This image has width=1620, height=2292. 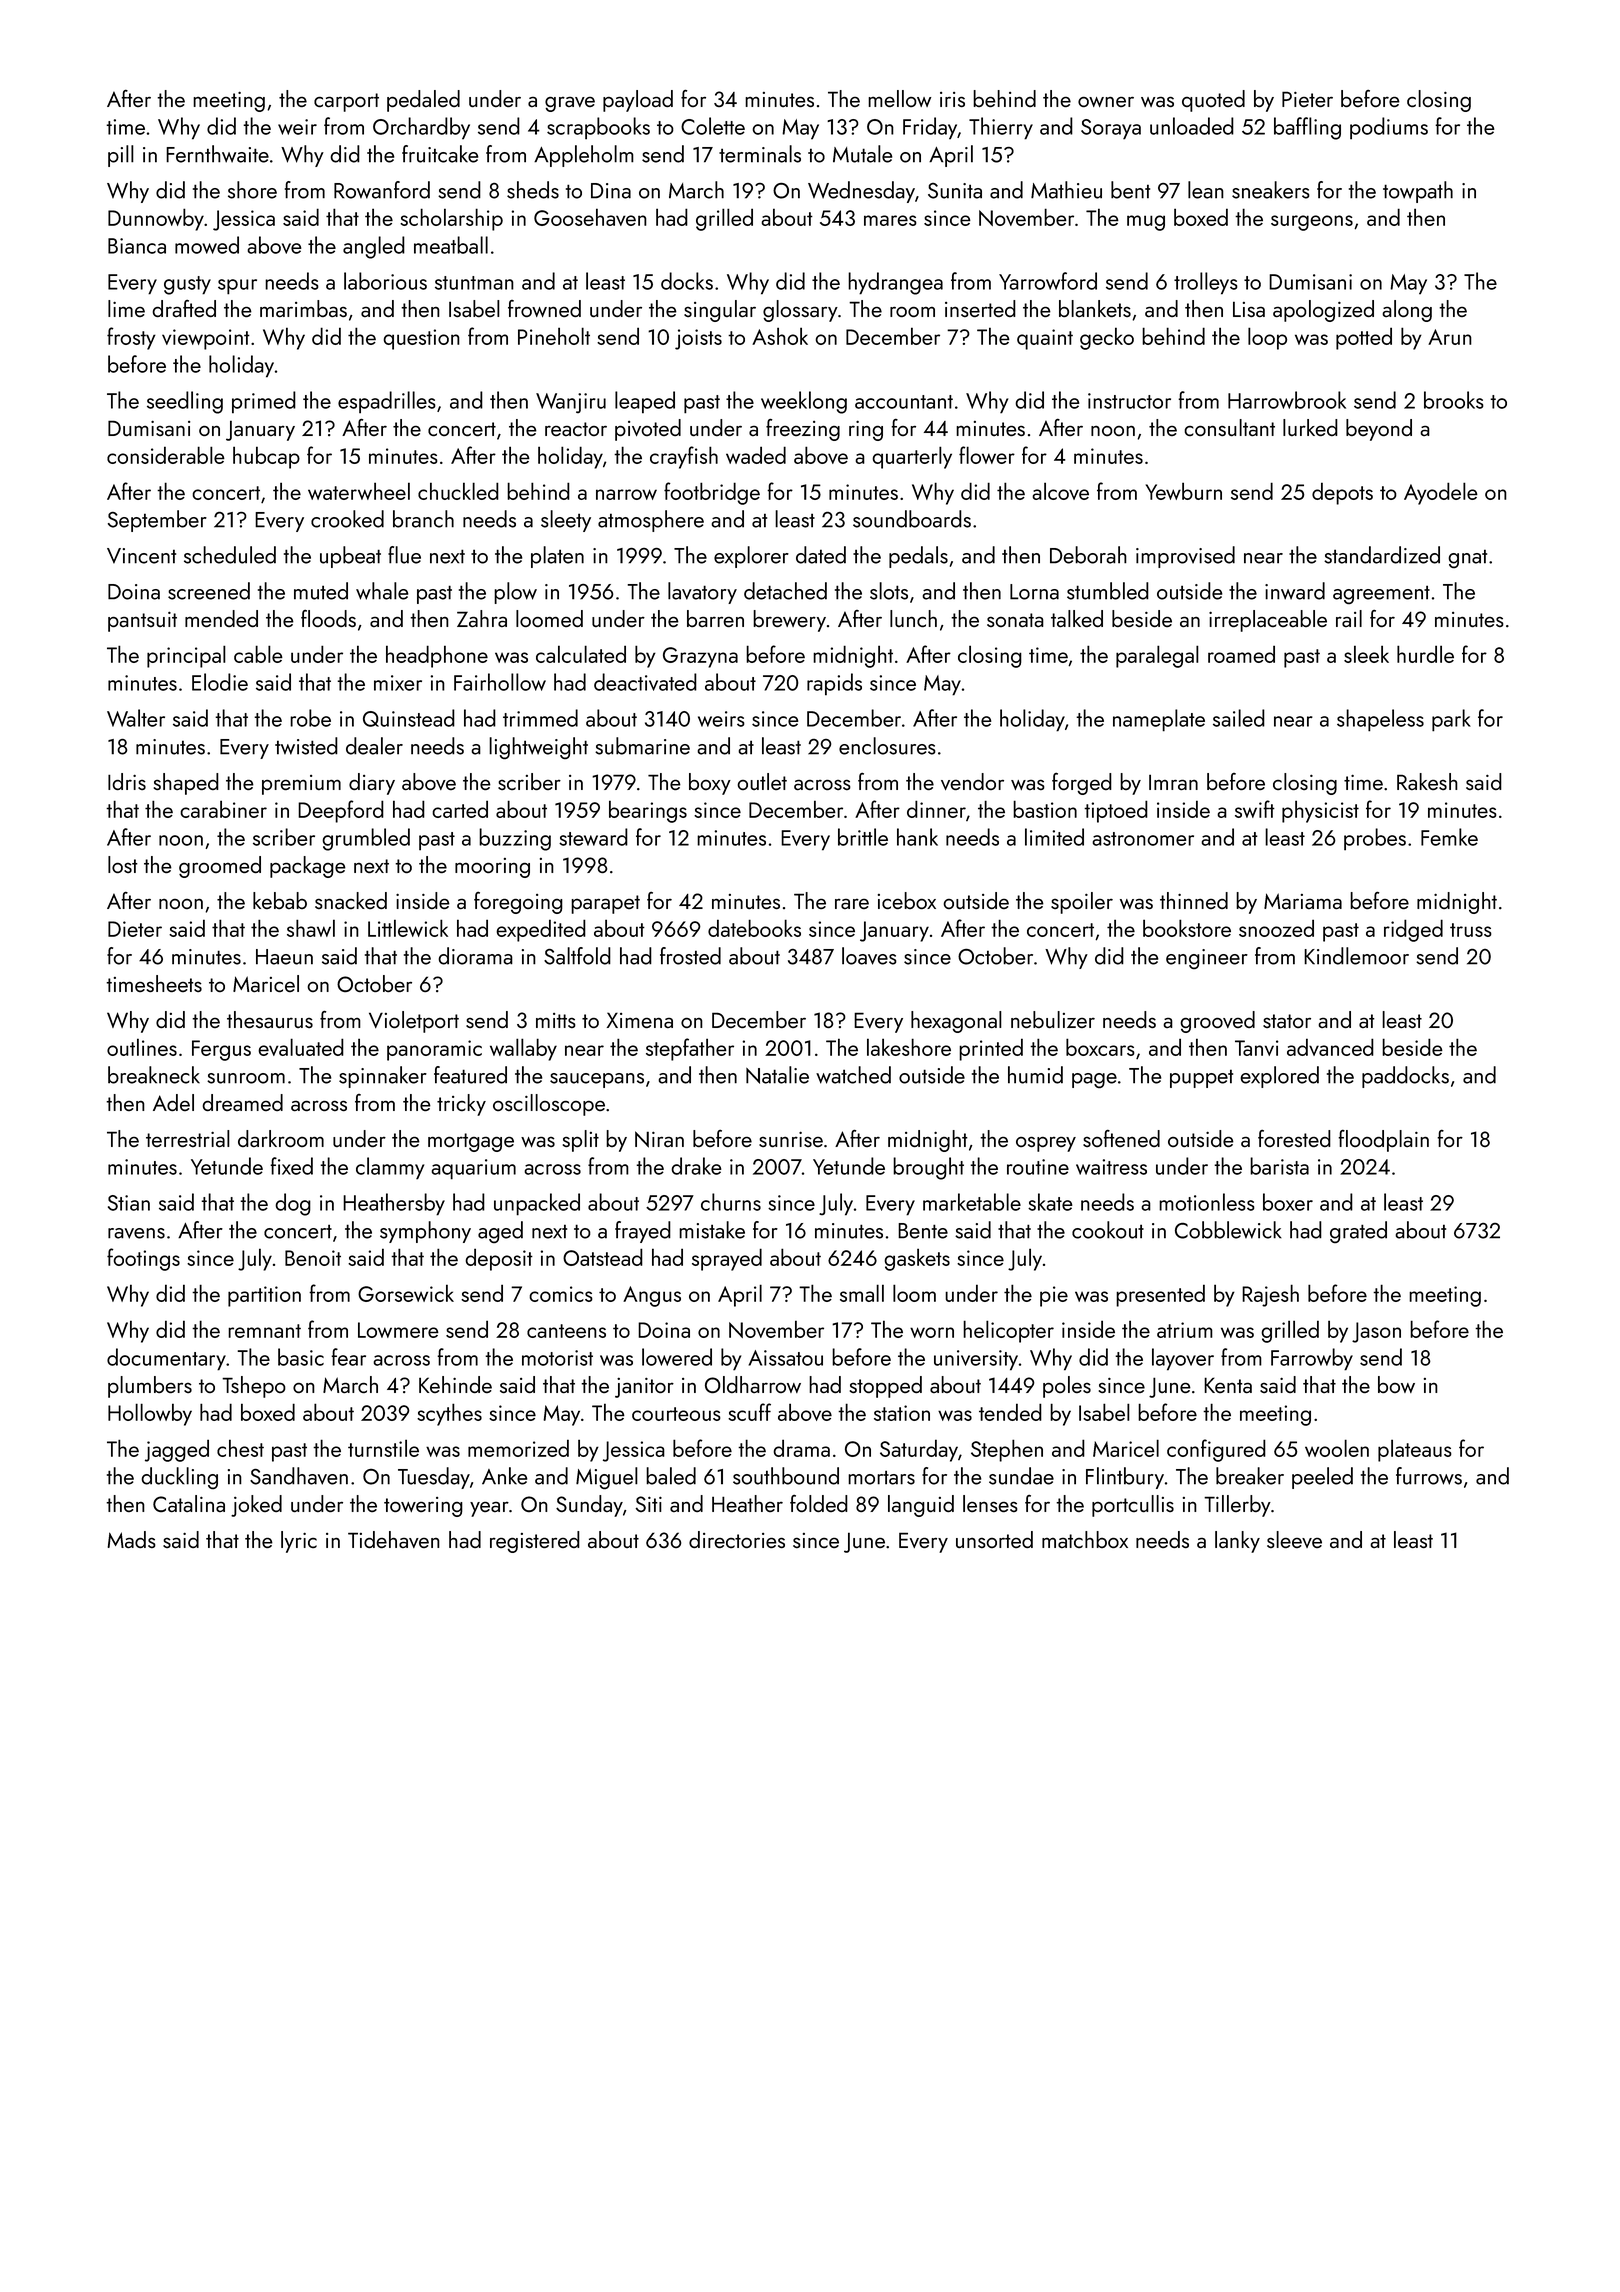 What do you see at coordinates (1053, 1019) in the image?
I see `nebulizer` at bounding box center [1053, 1019].
